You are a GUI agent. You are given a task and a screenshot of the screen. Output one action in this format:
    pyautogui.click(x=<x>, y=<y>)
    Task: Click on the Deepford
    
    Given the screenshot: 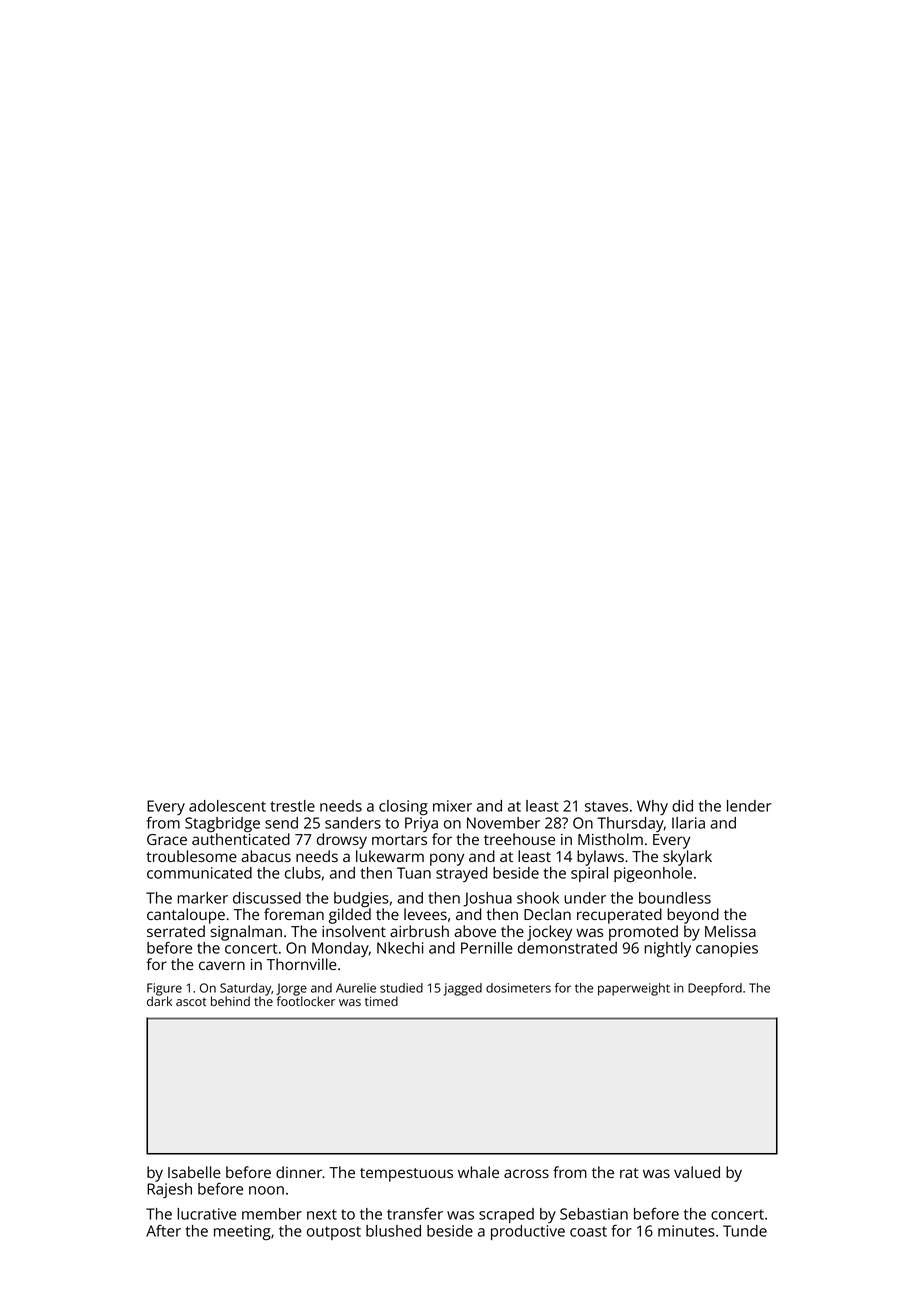 What is the action you would take?
    pyautogui.click(x=715, y=989)
